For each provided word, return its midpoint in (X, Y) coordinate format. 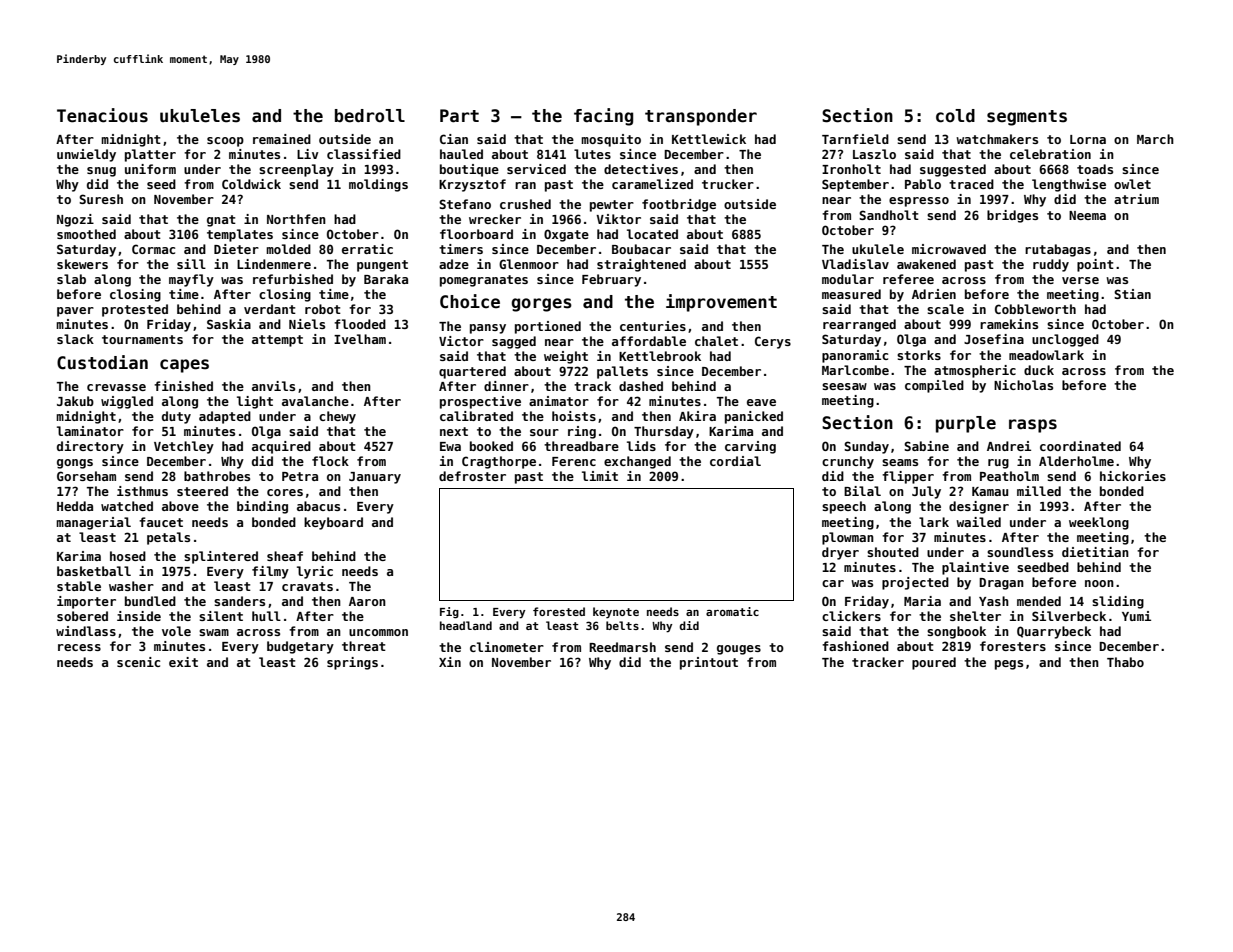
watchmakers (997, 139)
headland (466, 625)
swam (214, 632)
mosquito (611, 140)
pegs (1009, 665)
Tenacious (102, 115)
